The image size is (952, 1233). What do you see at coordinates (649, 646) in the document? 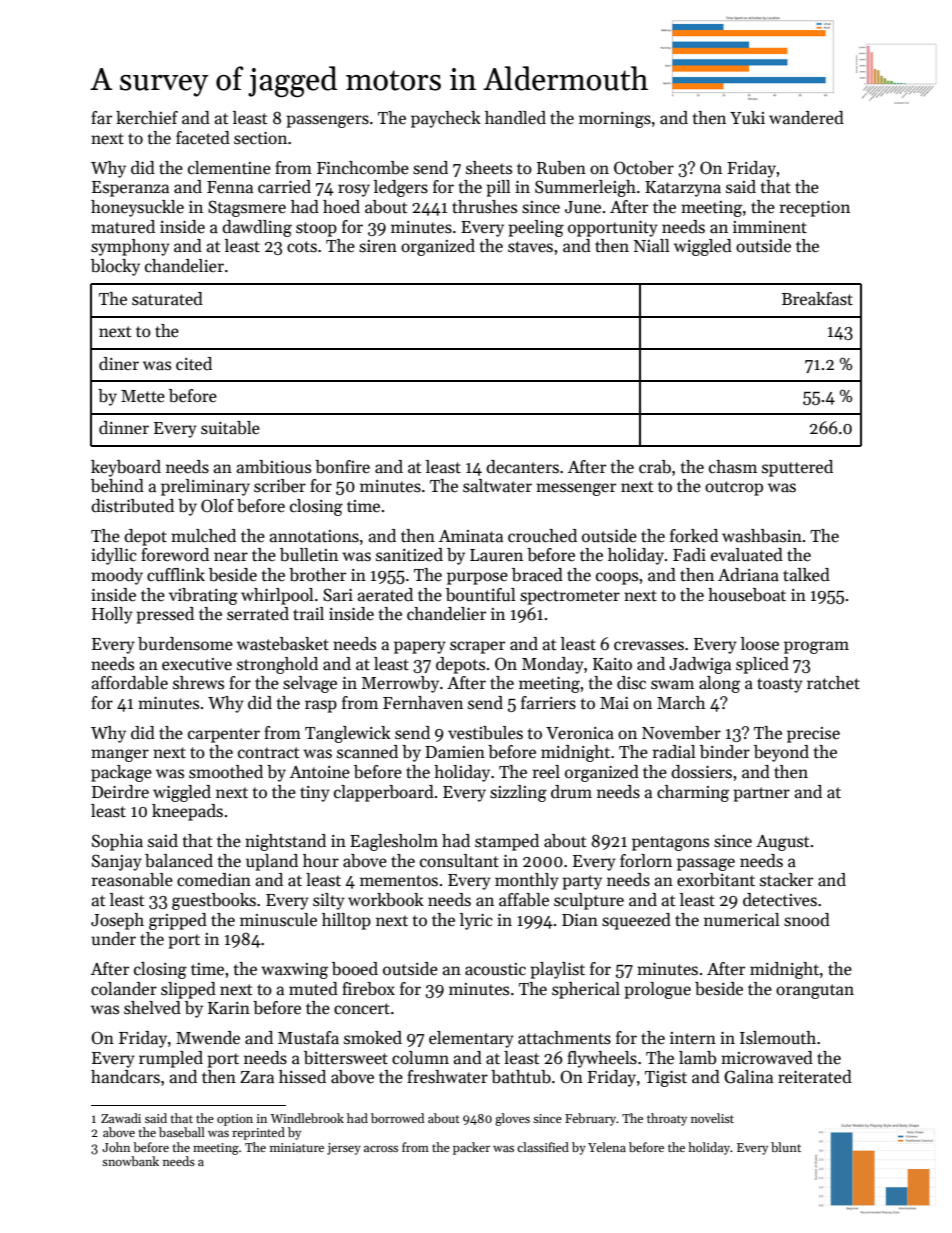
I see `crevasses` at bounding box center [649, 646].
